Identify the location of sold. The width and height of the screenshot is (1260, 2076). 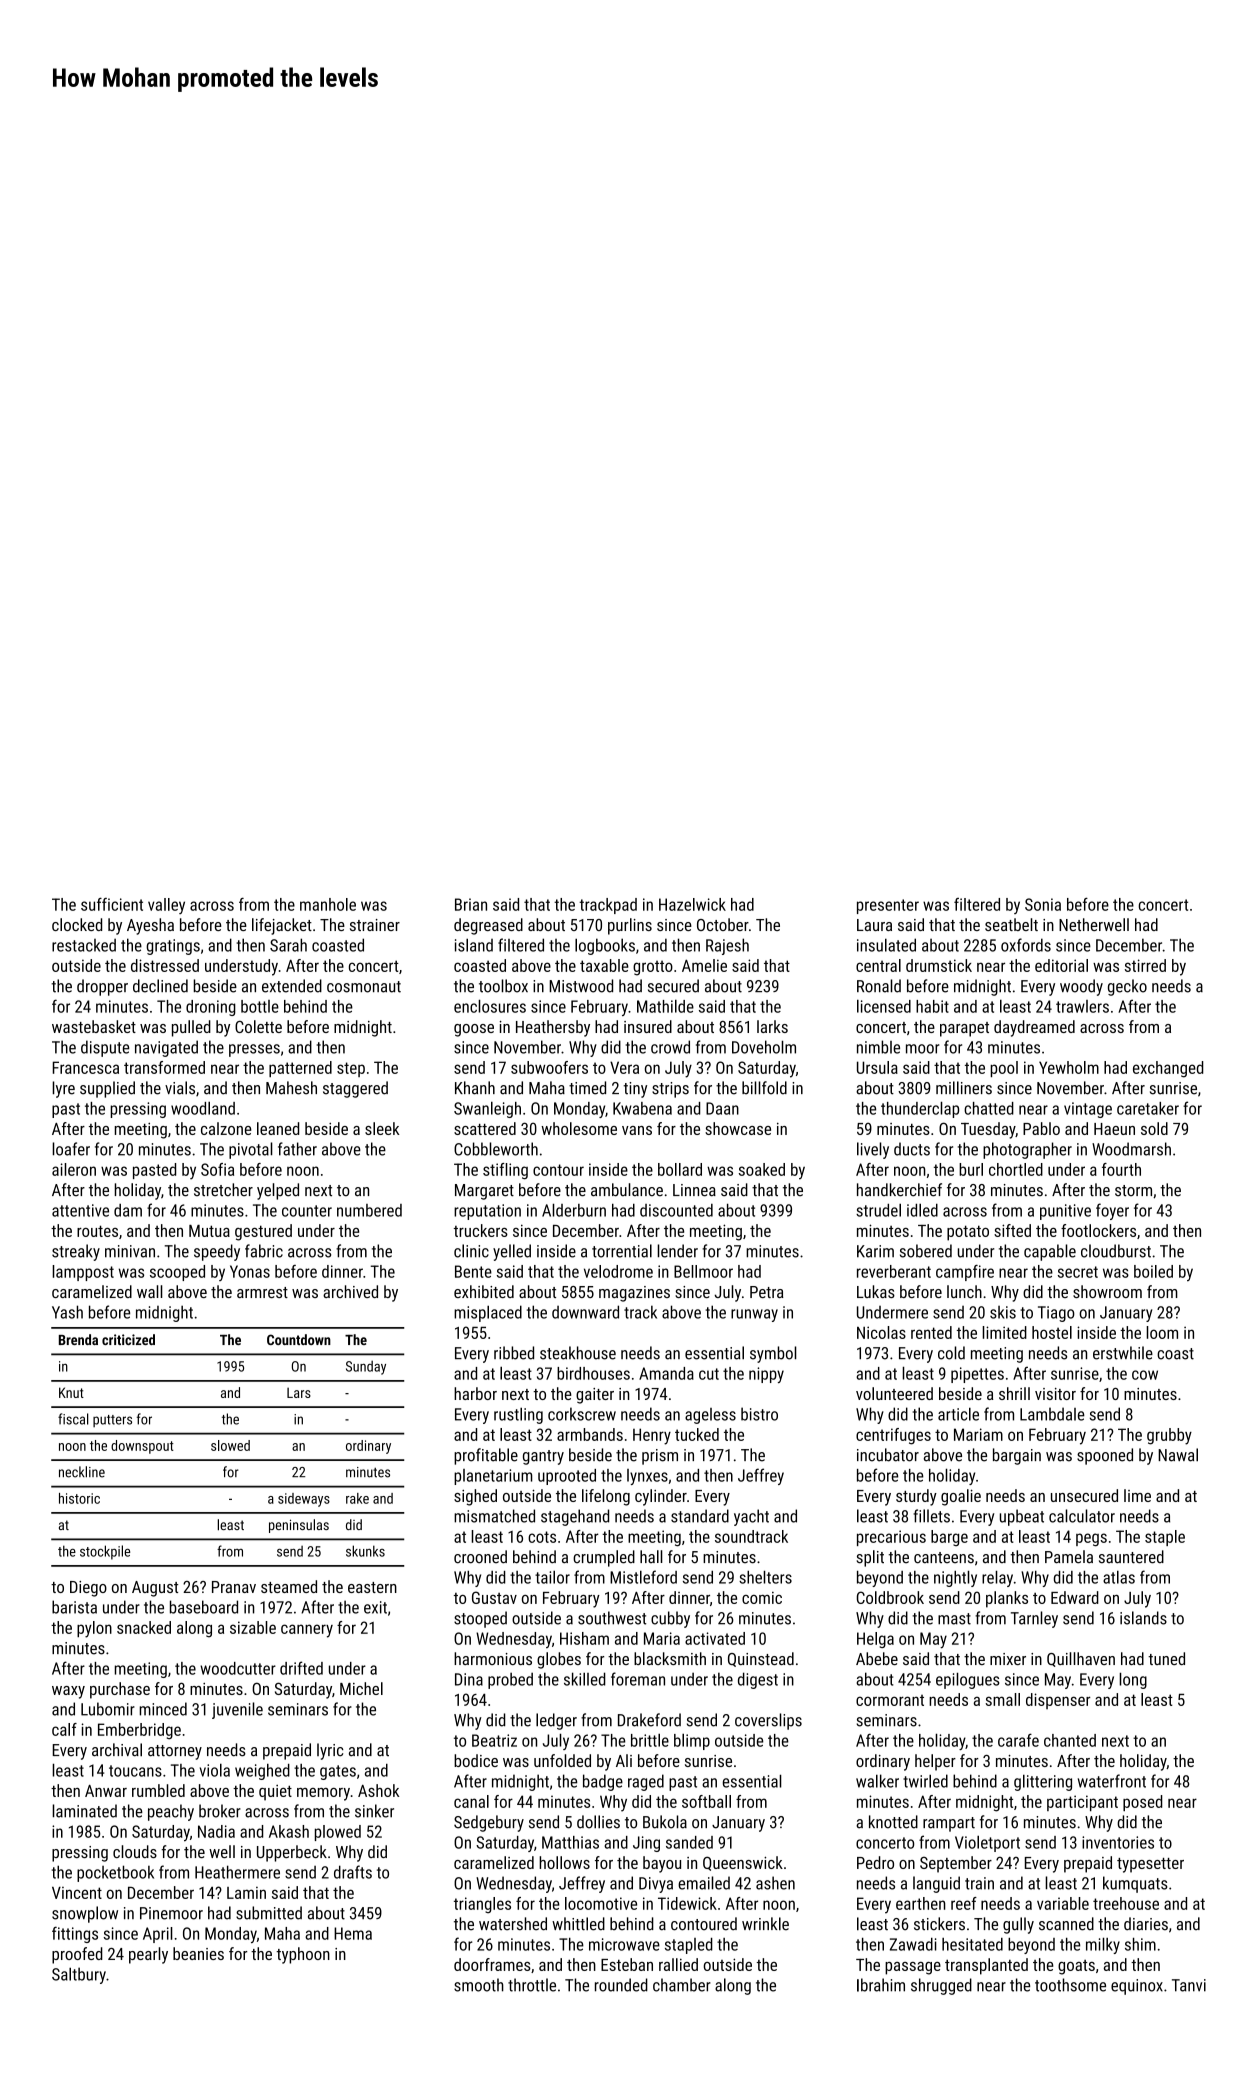
(1154, 1128).
